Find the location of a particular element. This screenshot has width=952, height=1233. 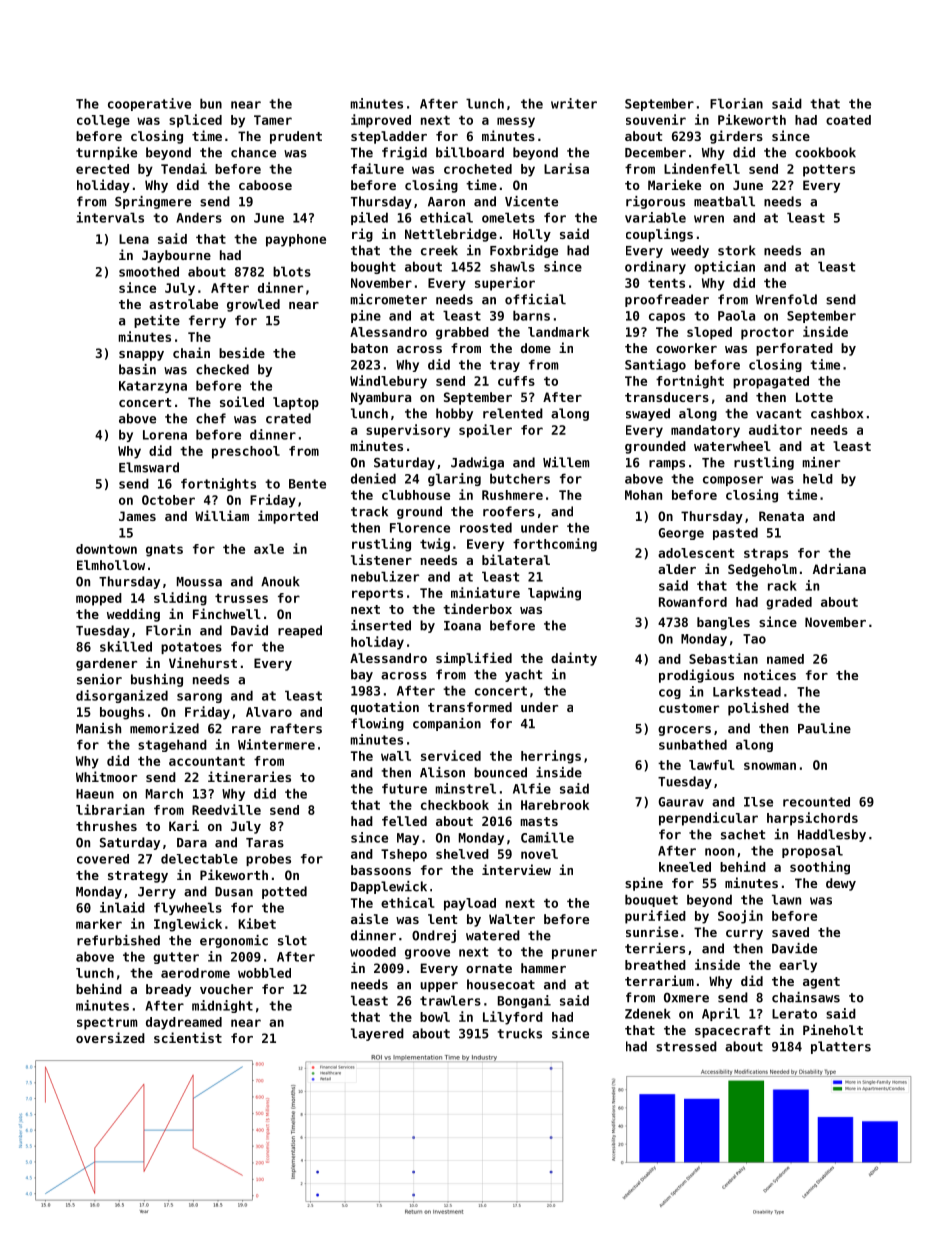

Camille is located at coordinates (547, 837).
